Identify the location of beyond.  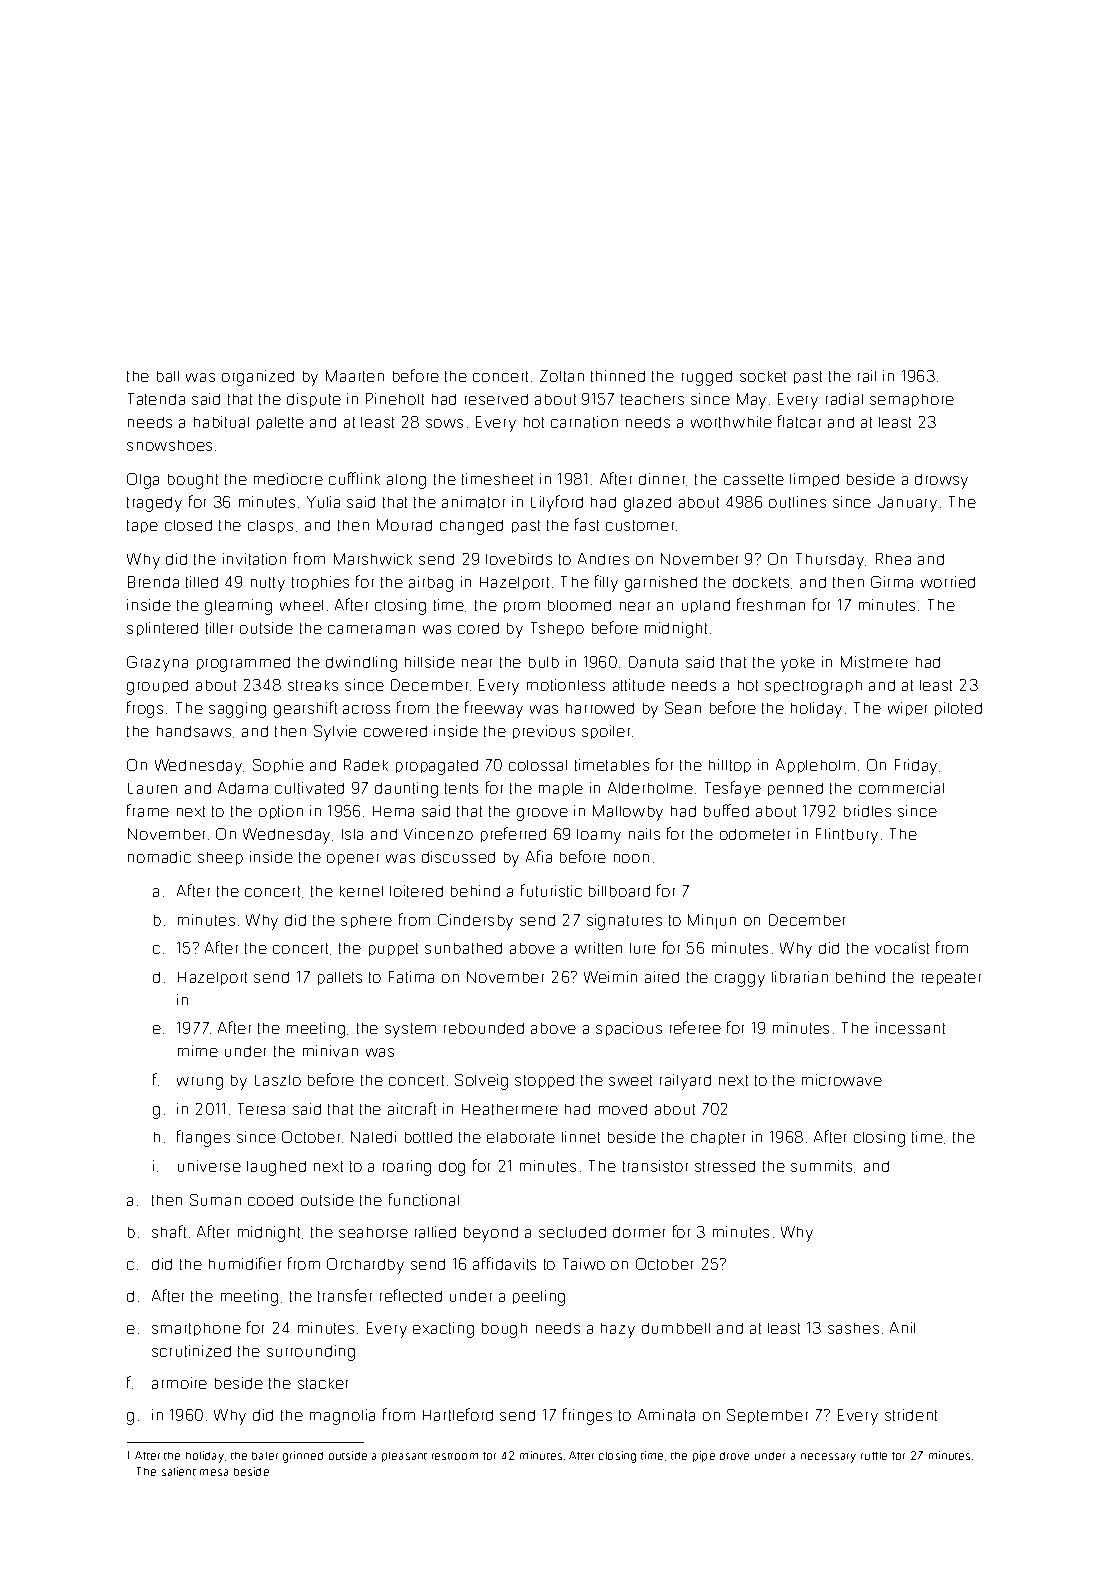
(491, 1234).
